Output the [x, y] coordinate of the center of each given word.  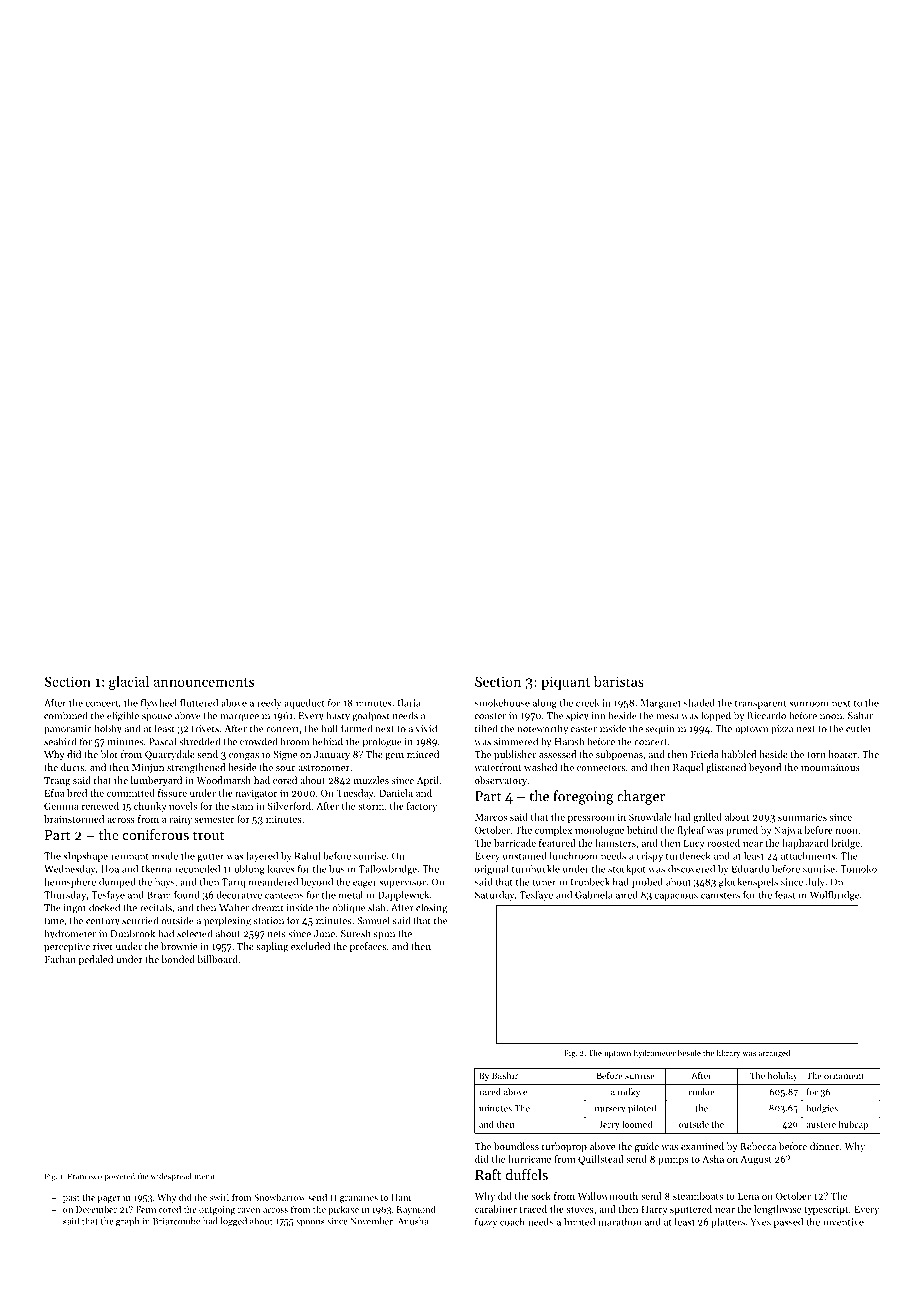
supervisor [402, 883]
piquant [565, 683]
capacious [676, 896]
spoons [310, 1223]
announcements [204, 682]
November [371, 1221]
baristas [619, 681]
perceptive [67, 947]
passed [788, 1223]
